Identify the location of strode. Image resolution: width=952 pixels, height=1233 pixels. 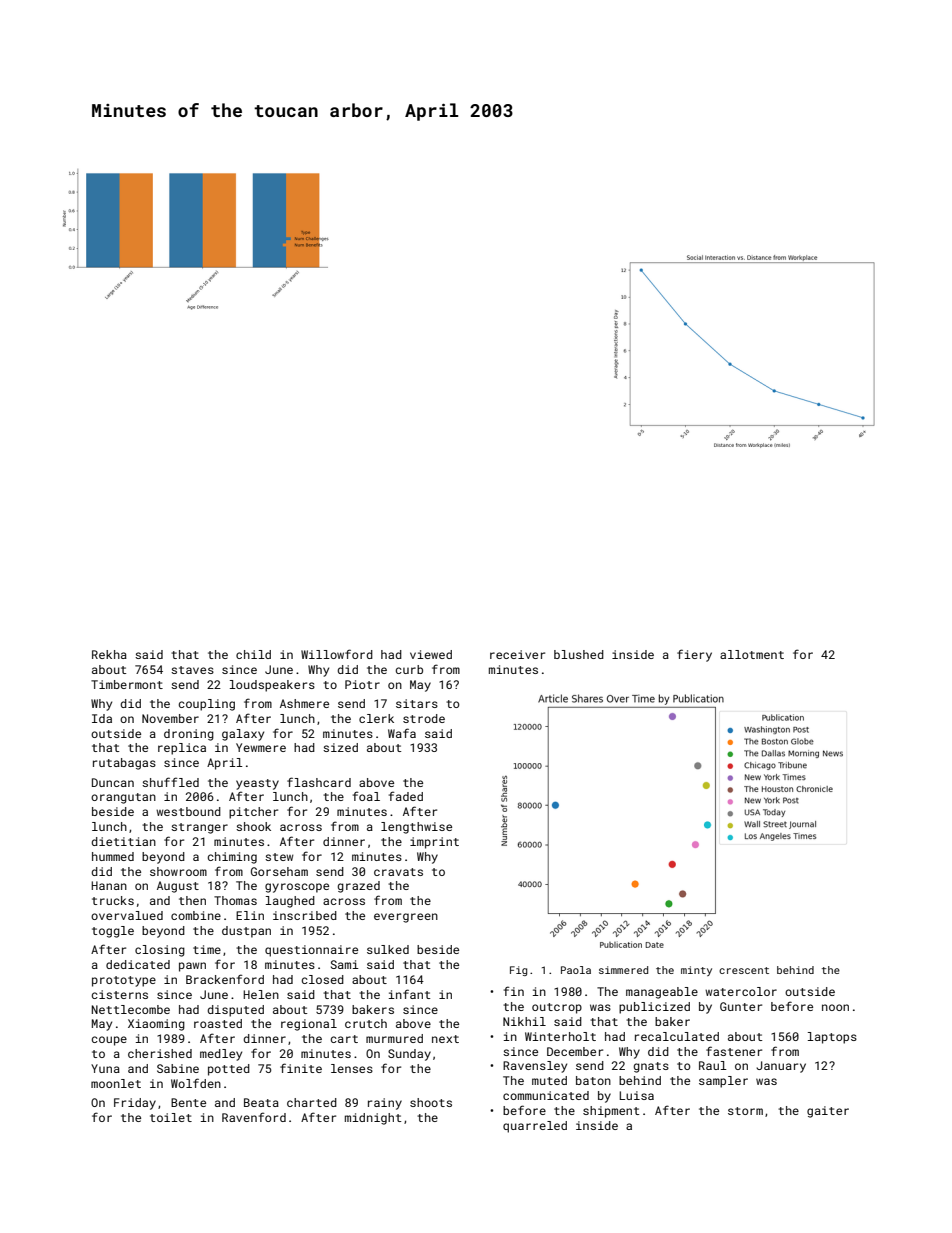
(424, 718).
